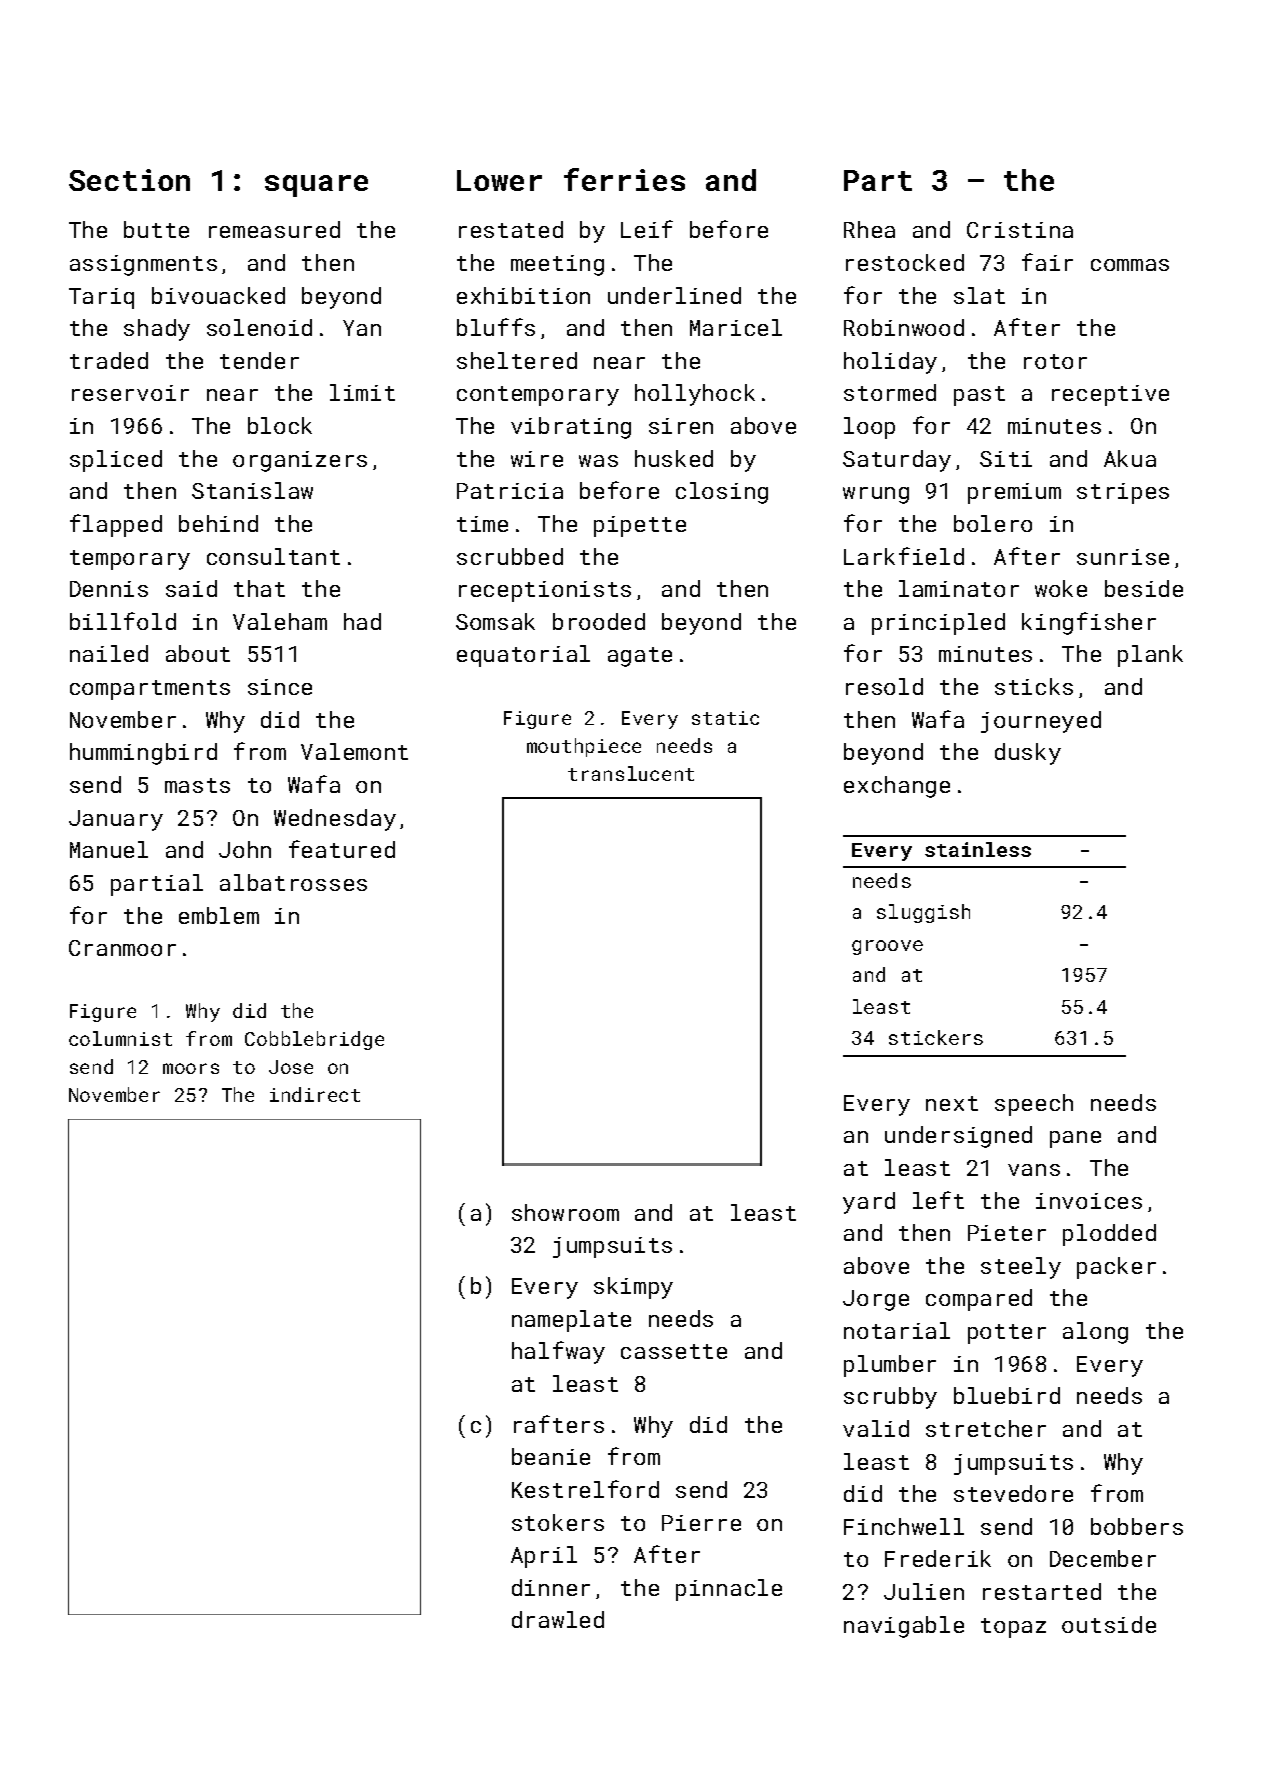  What do you see at coordinates (1007, 1233) in the page?
I see `Pieter` at bounding box center [1007, 1233].
